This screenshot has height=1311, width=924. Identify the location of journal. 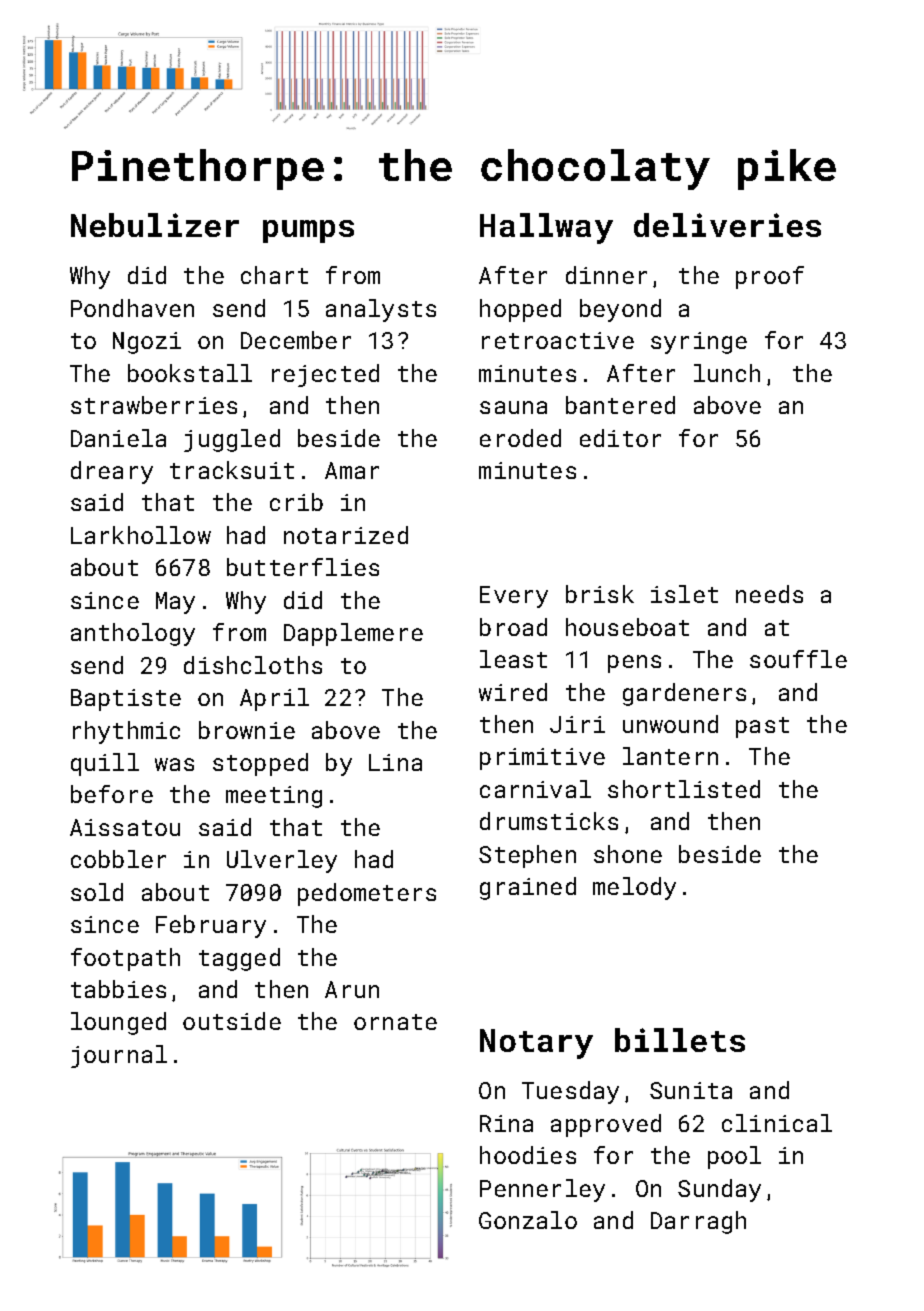
(119, 1056).
